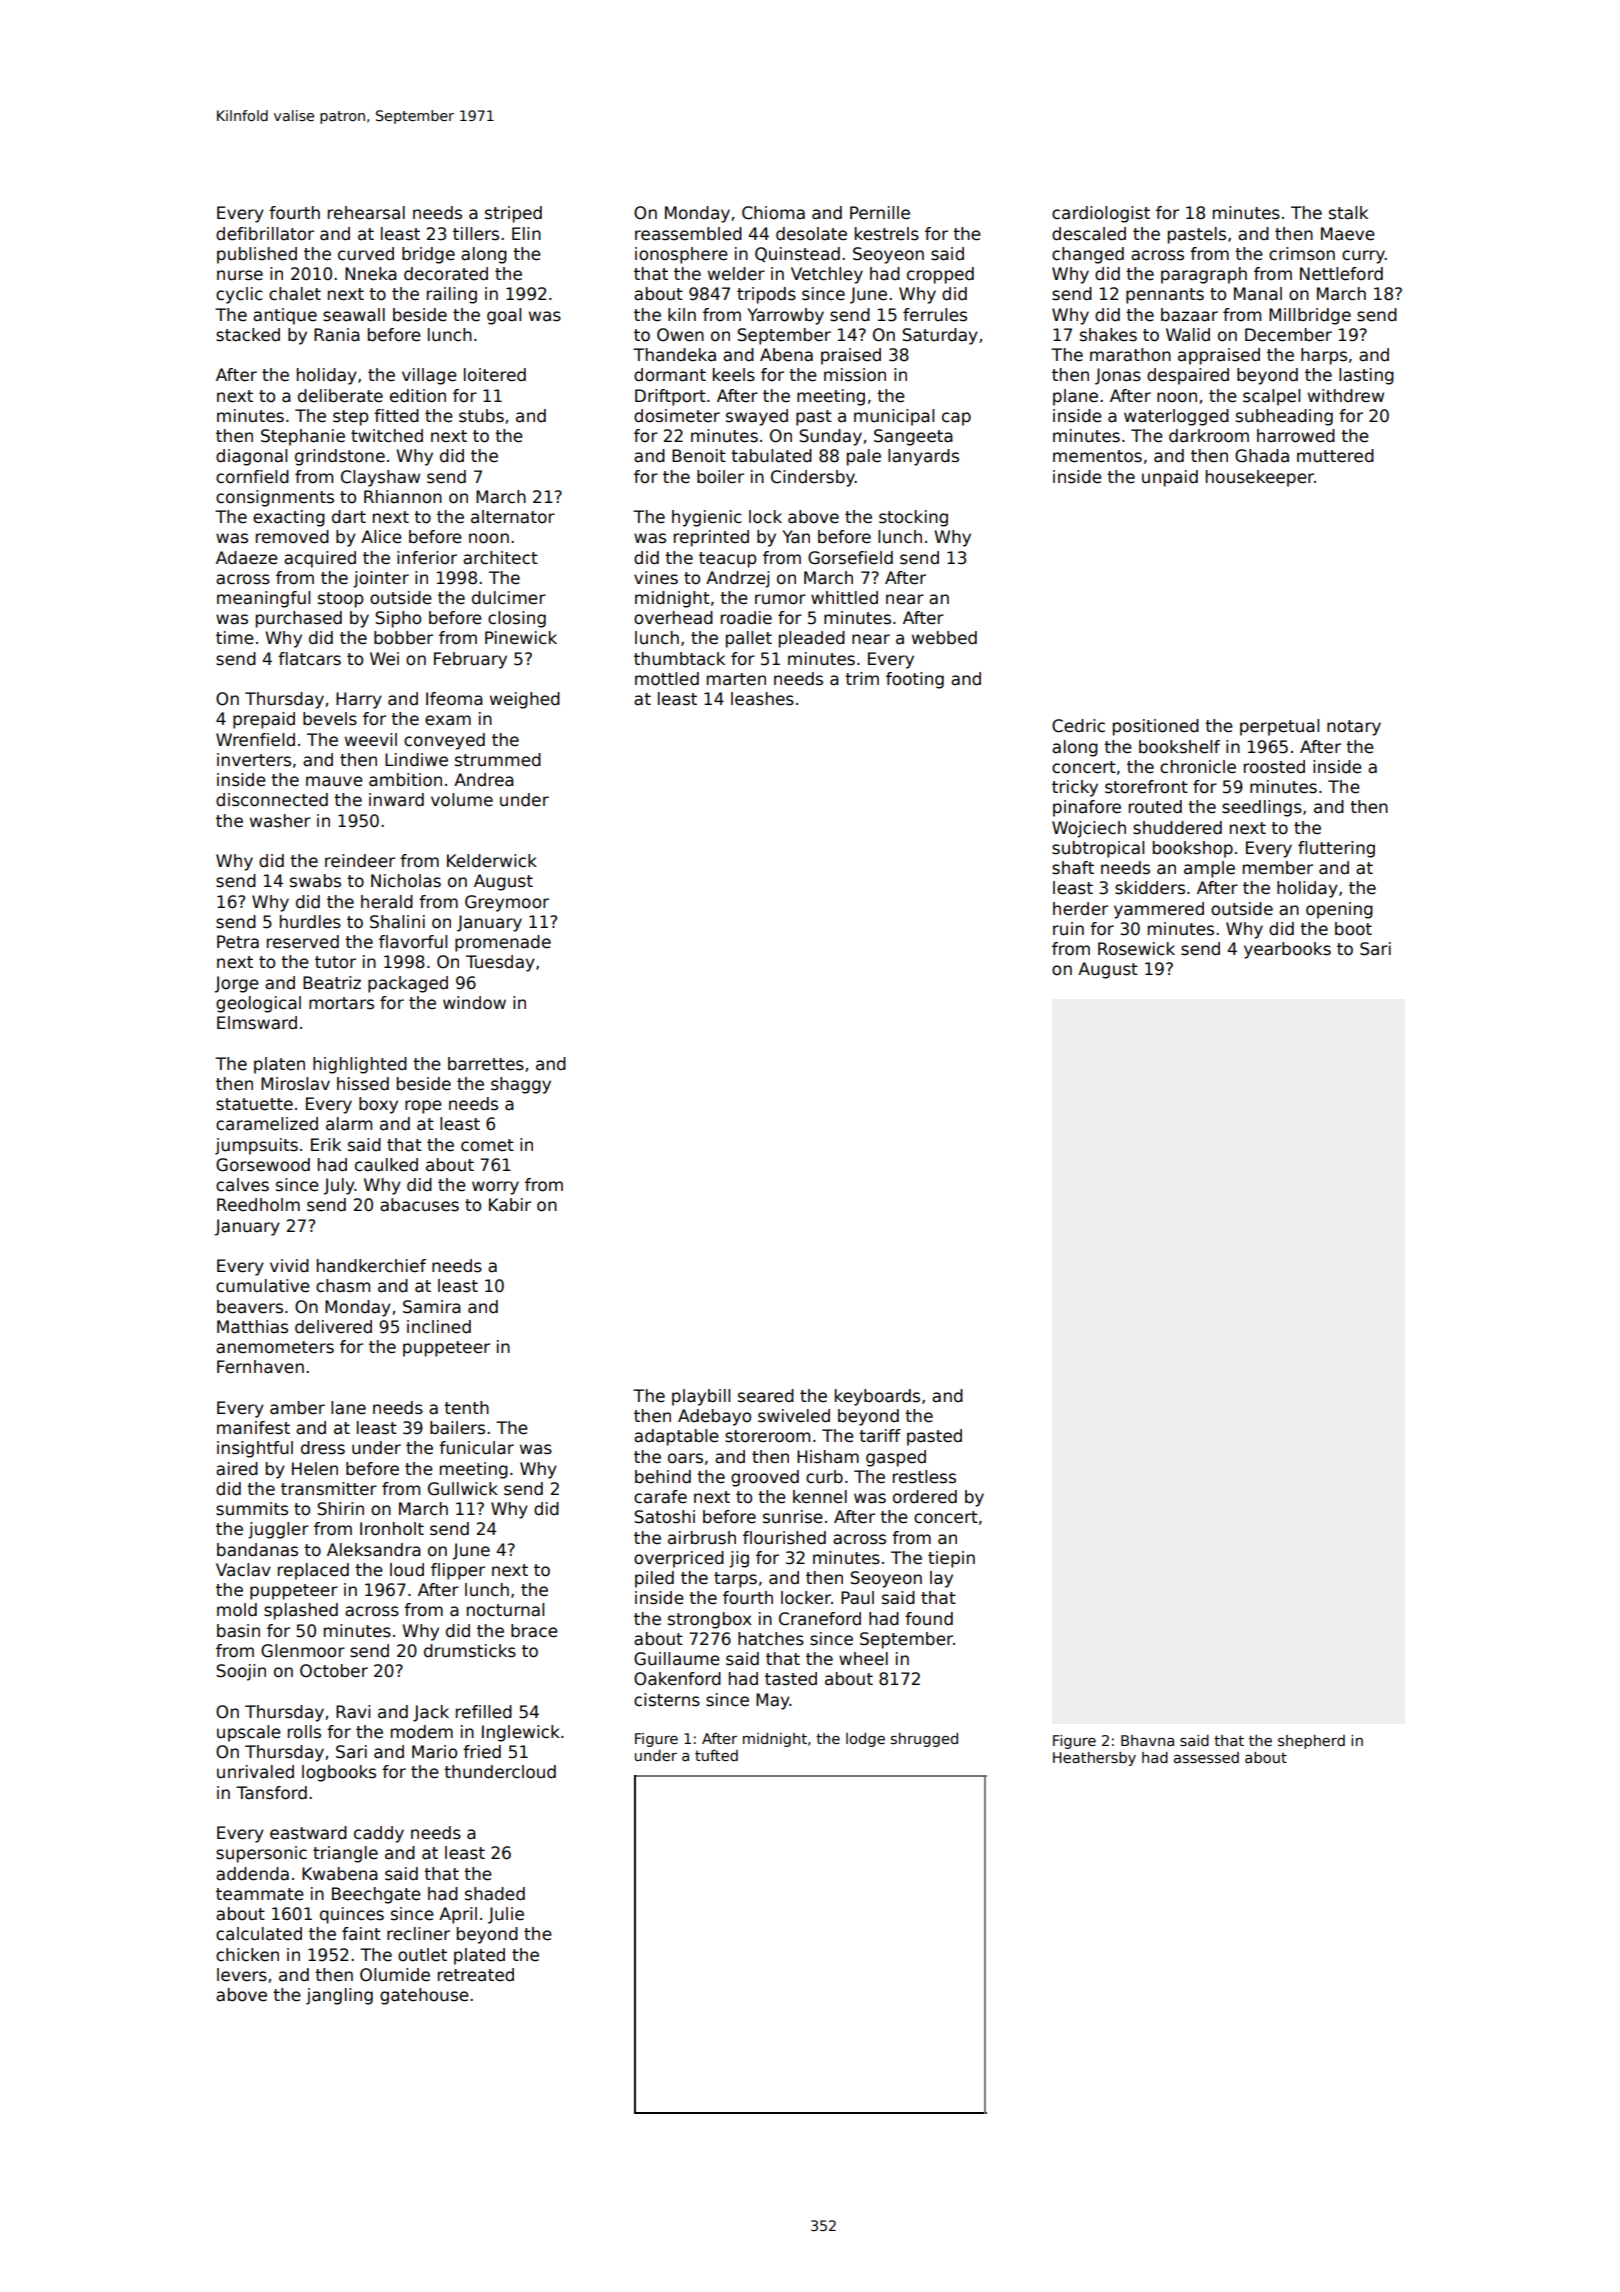 This screenshot has width=1620, height=2292. I want to click on levers, so click(242, 1975).
